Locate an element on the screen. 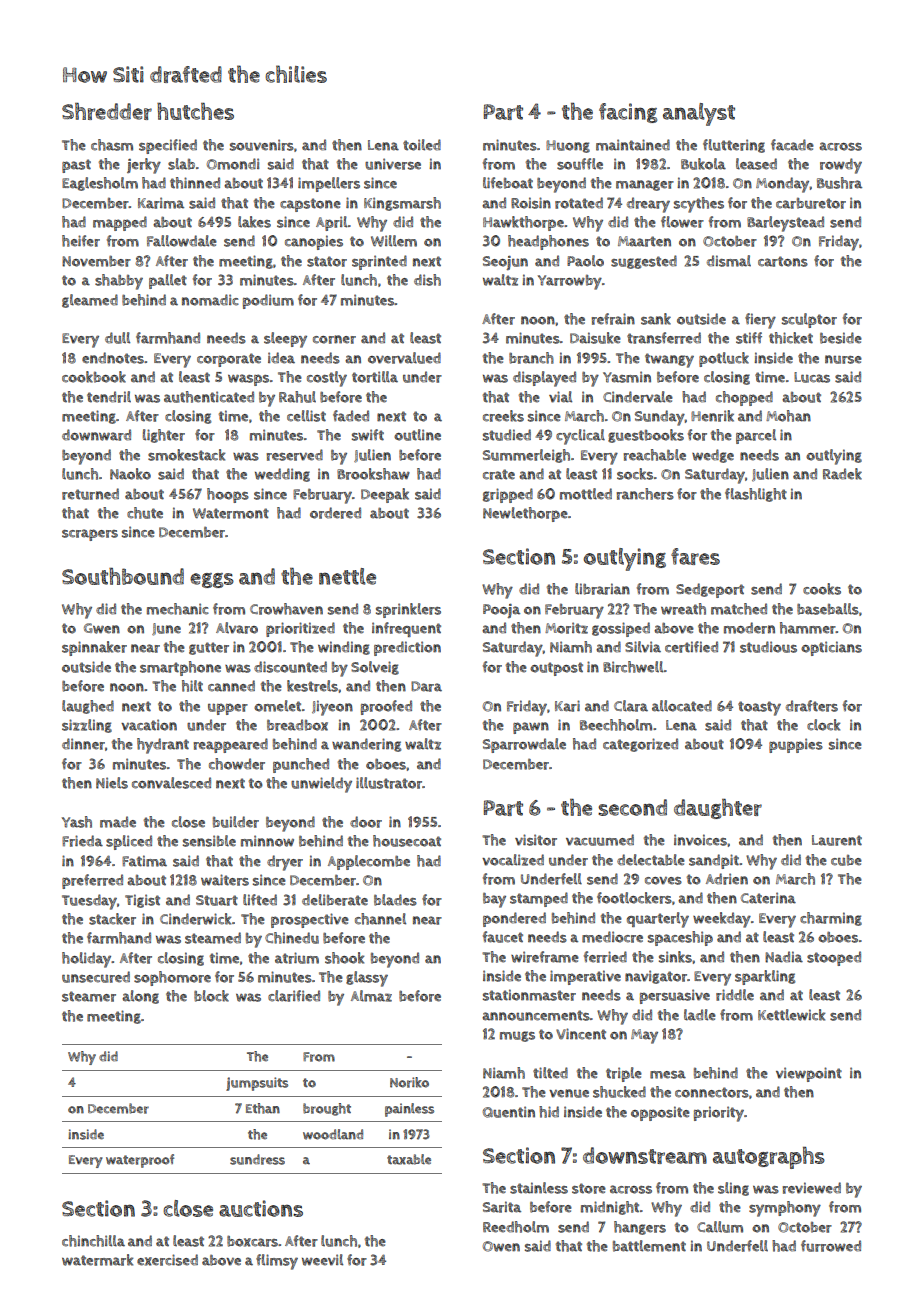 The image size is (924, 1308). leased is located at coordinates (756, 164).
